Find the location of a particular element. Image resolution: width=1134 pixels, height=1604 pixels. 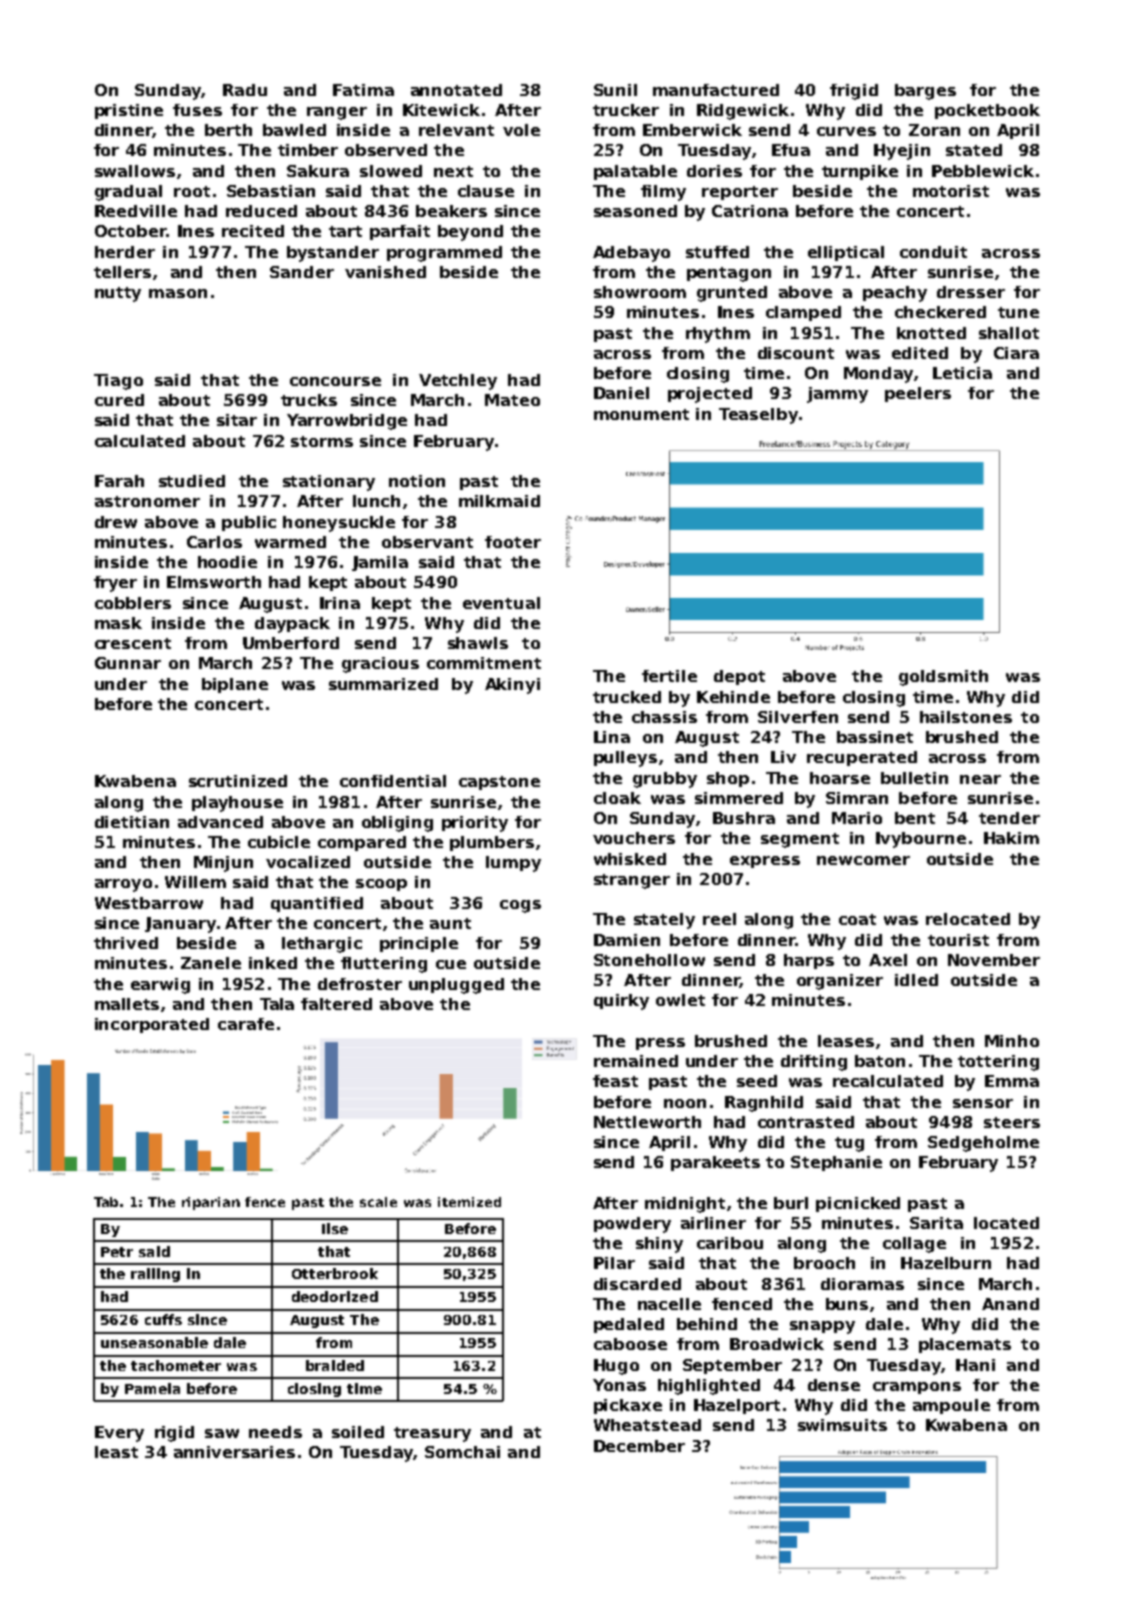

Ilse is located at coordinates (335, 1228).
